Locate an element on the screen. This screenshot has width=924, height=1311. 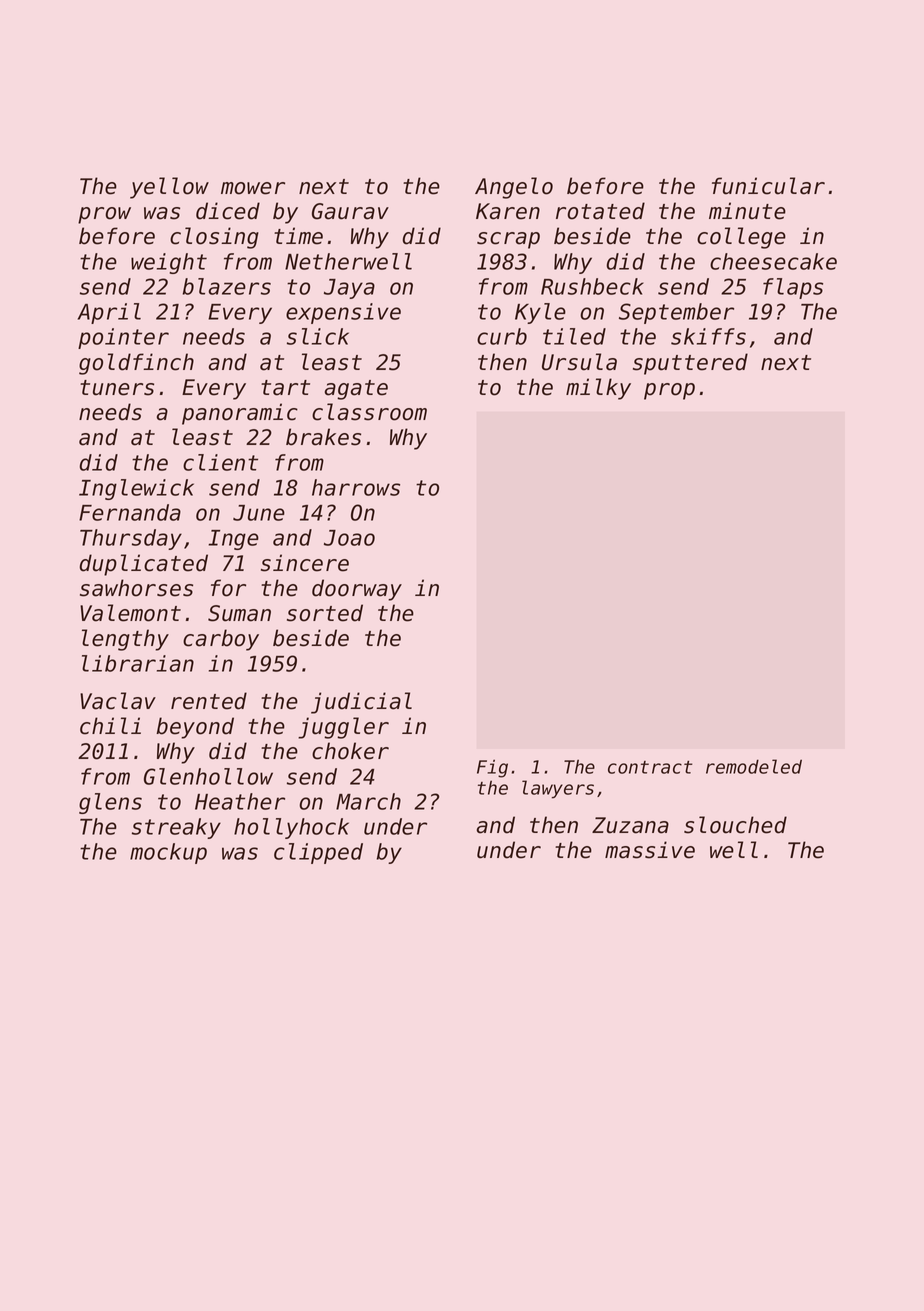
sorted is located at coordinates (325, 613).
